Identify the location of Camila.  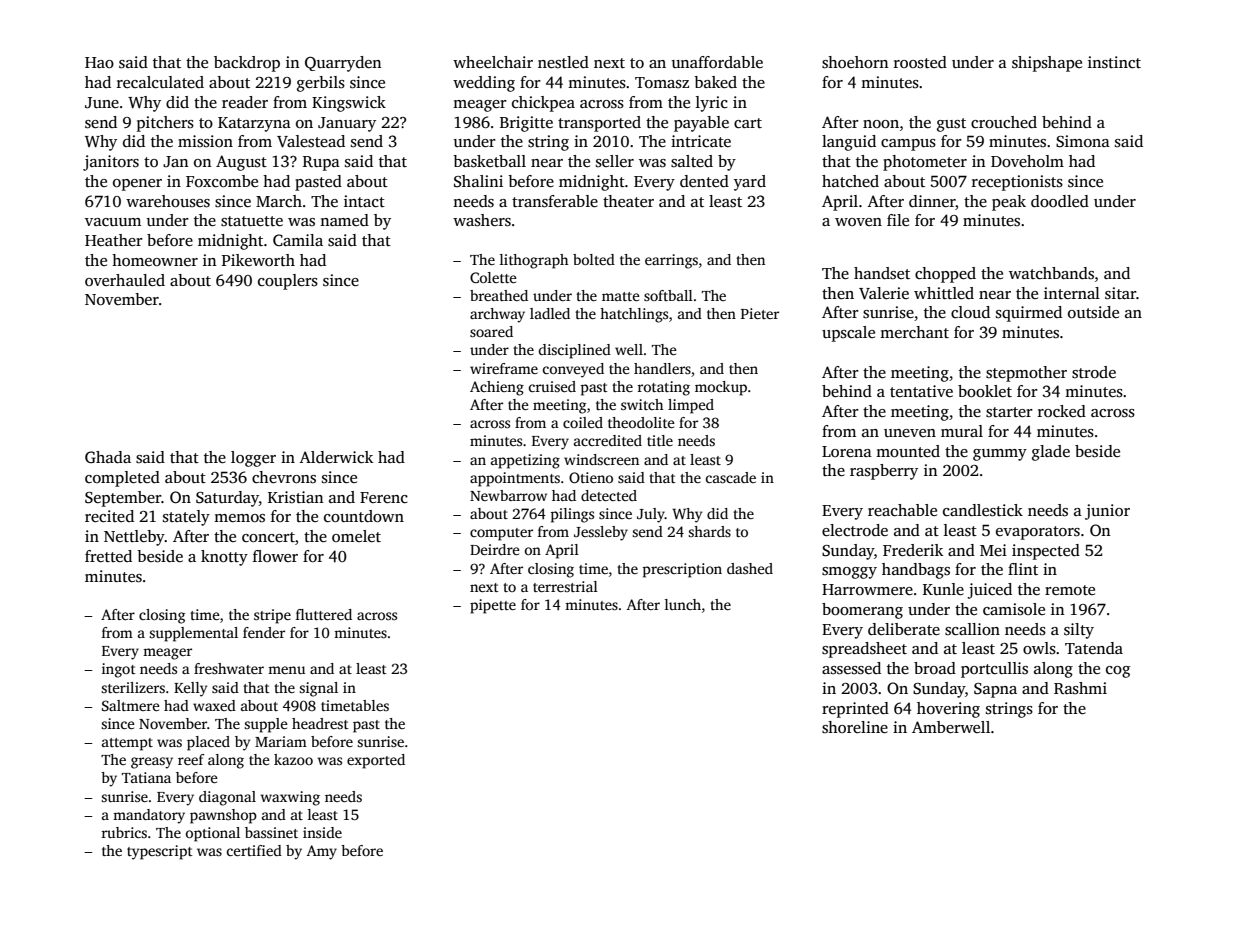
(298, 240).
